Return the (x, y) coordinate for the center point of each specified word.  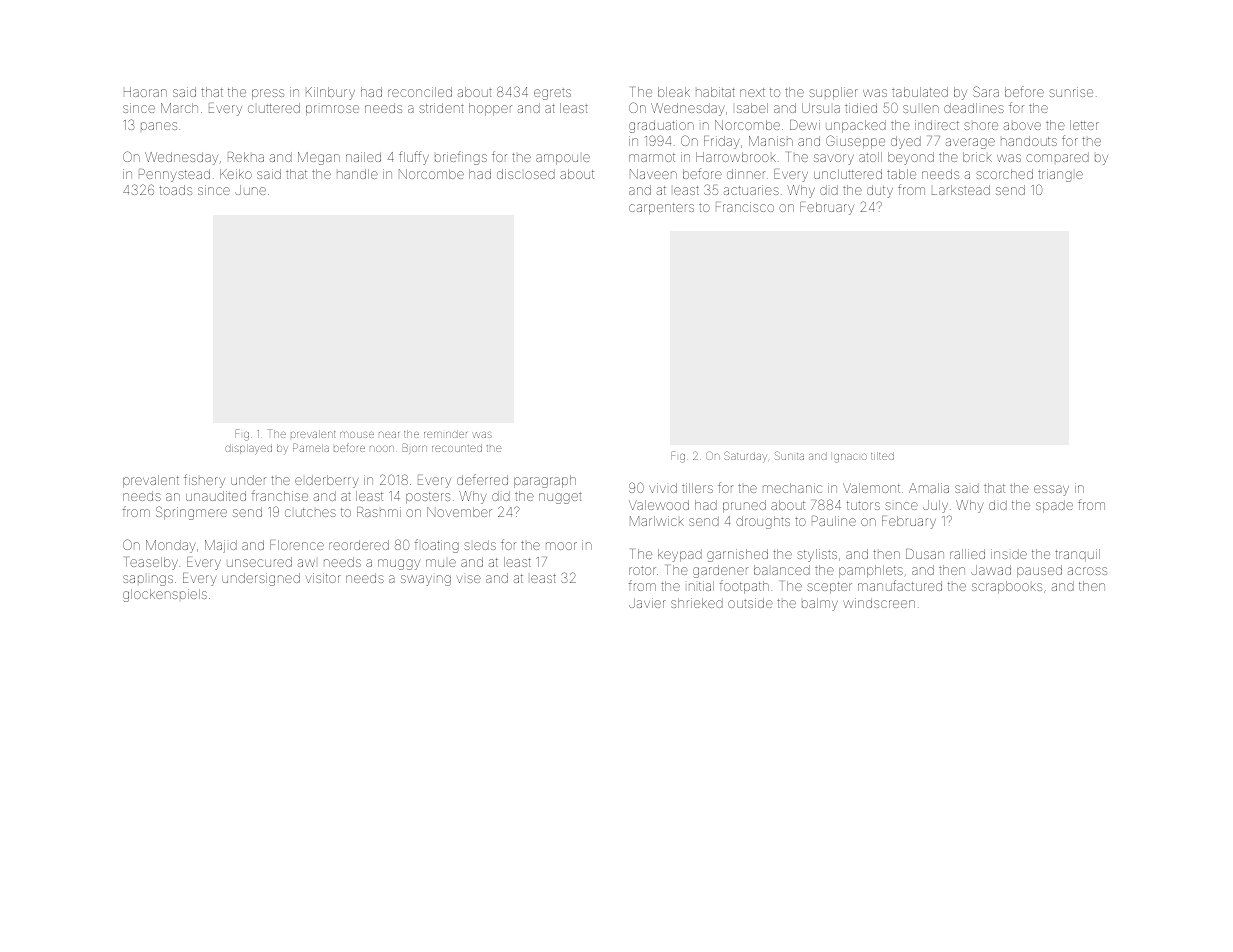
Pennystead (174, 175)
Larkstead (961, 190)
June (250, 190)
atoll (870, 157)
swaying (426, 580)
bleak (674, 92)
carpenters (661, 209)
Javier (647, 603)
